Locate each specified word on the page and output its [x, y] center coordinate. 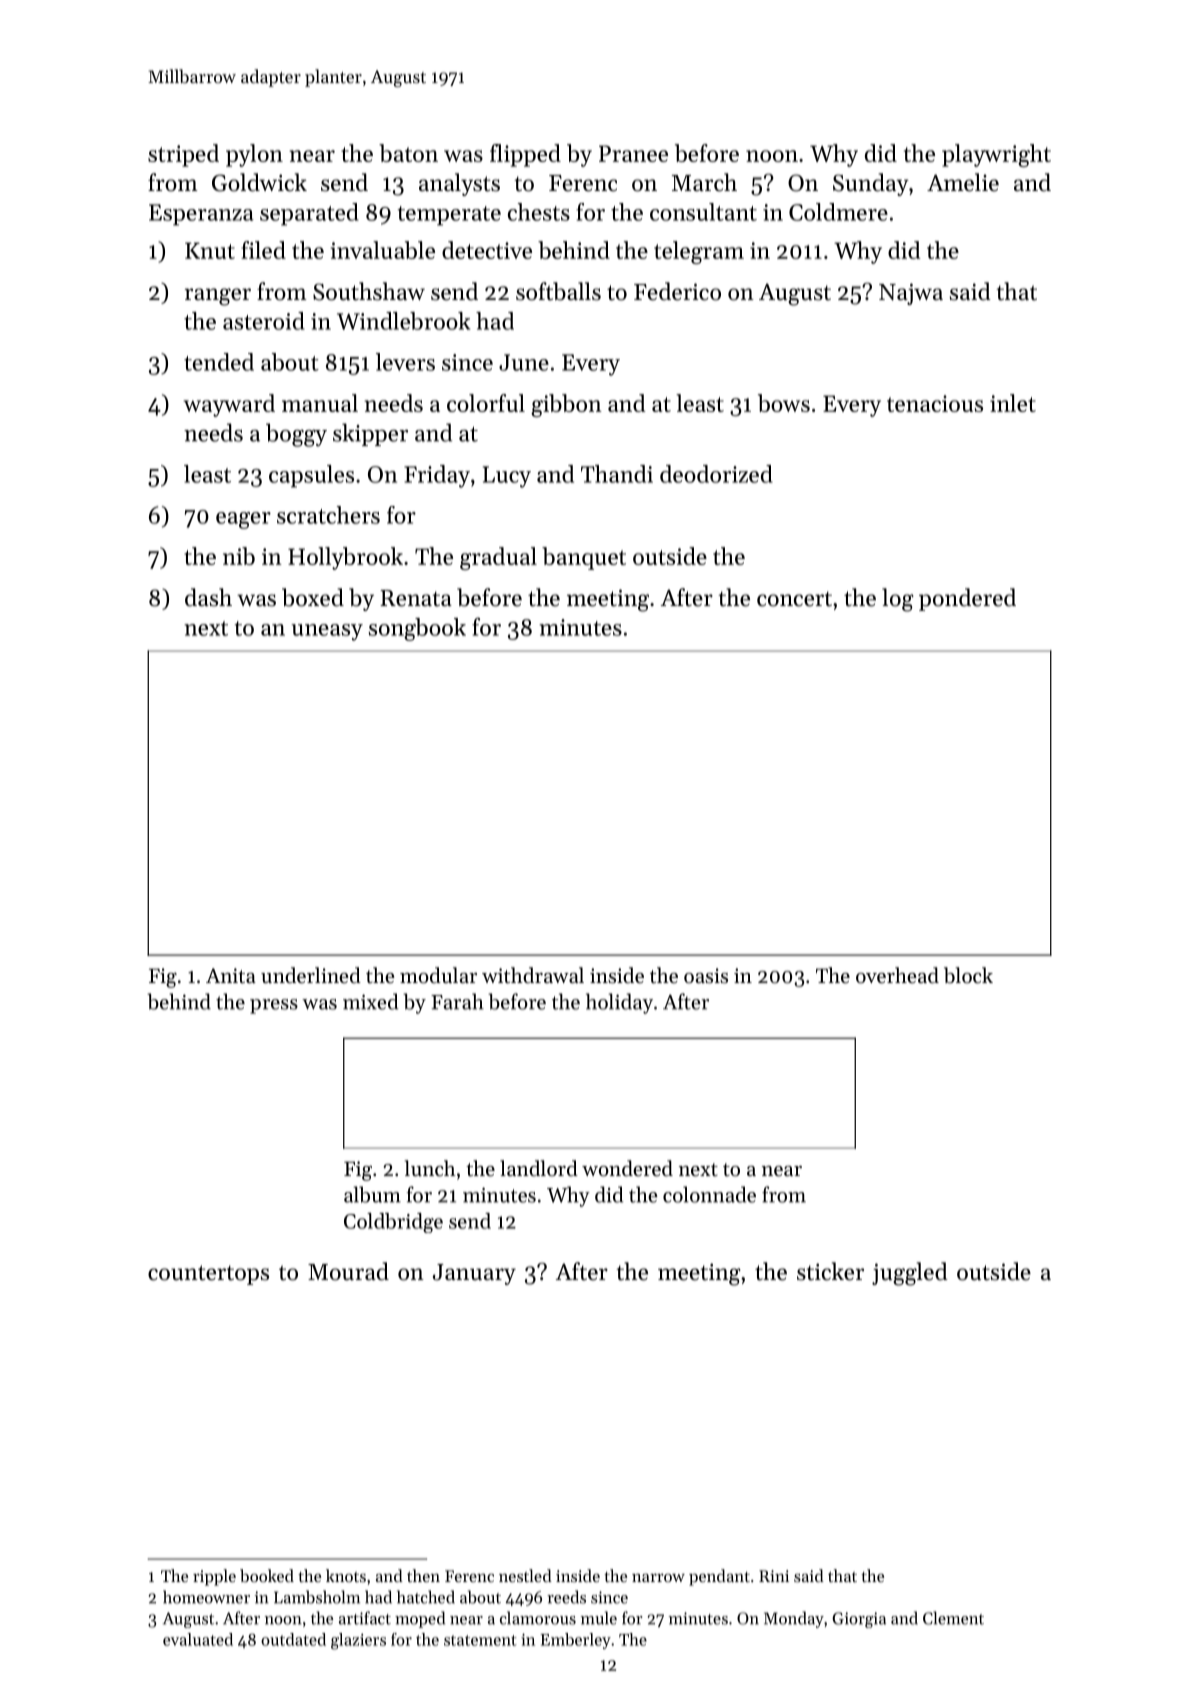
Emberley [575, 1641]
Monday [794, 1619]
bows [784, 403]
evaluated [198, 1639]
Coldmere [838, 212]
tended [219, 362]
